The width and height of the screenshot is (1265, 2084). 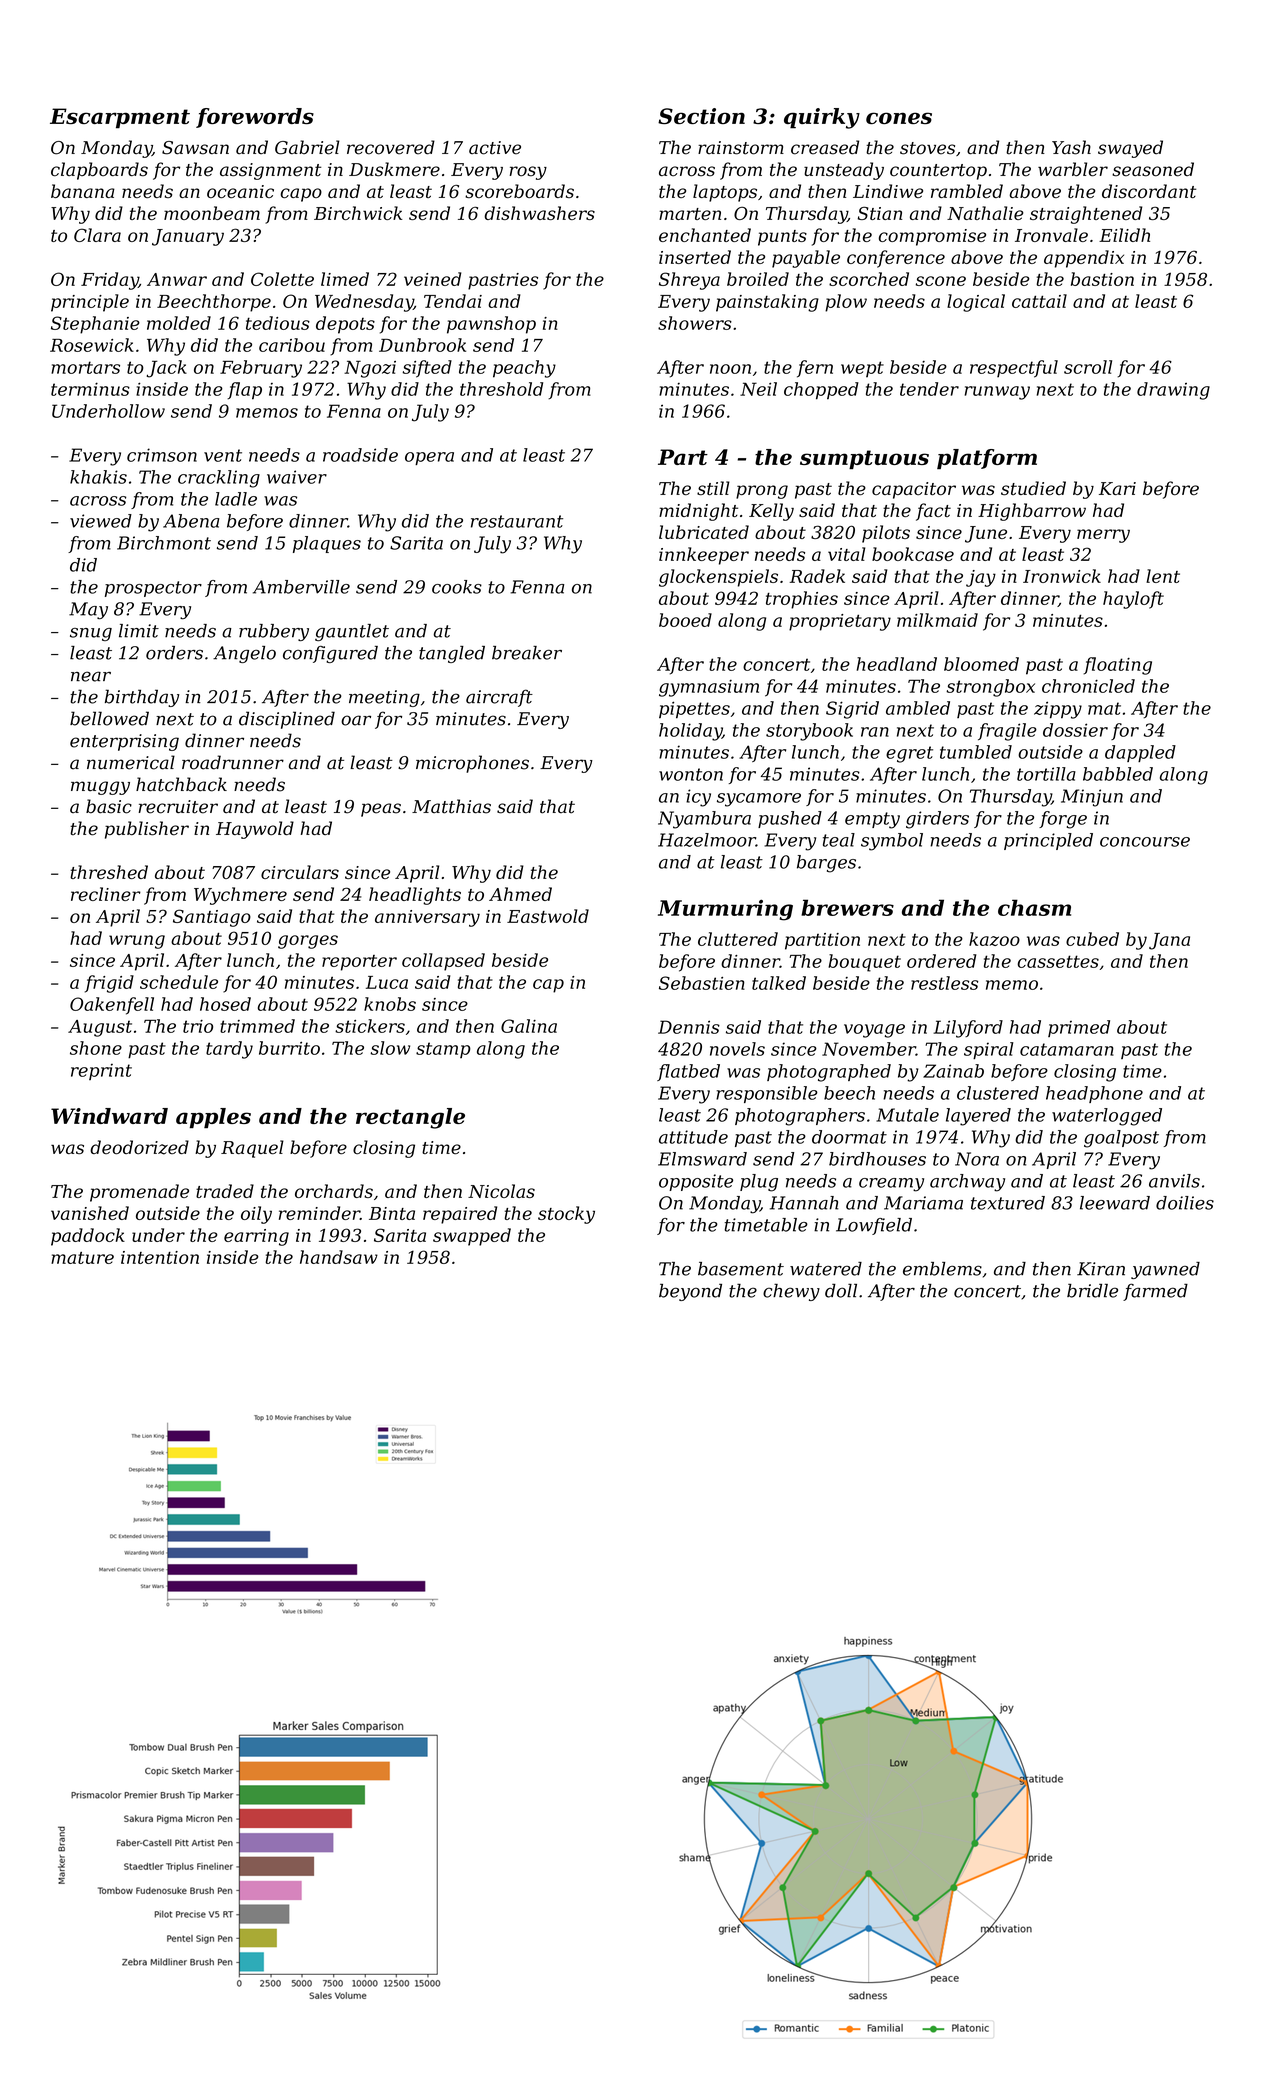 I want to click on Haywold, so click(x=255, y=830).
